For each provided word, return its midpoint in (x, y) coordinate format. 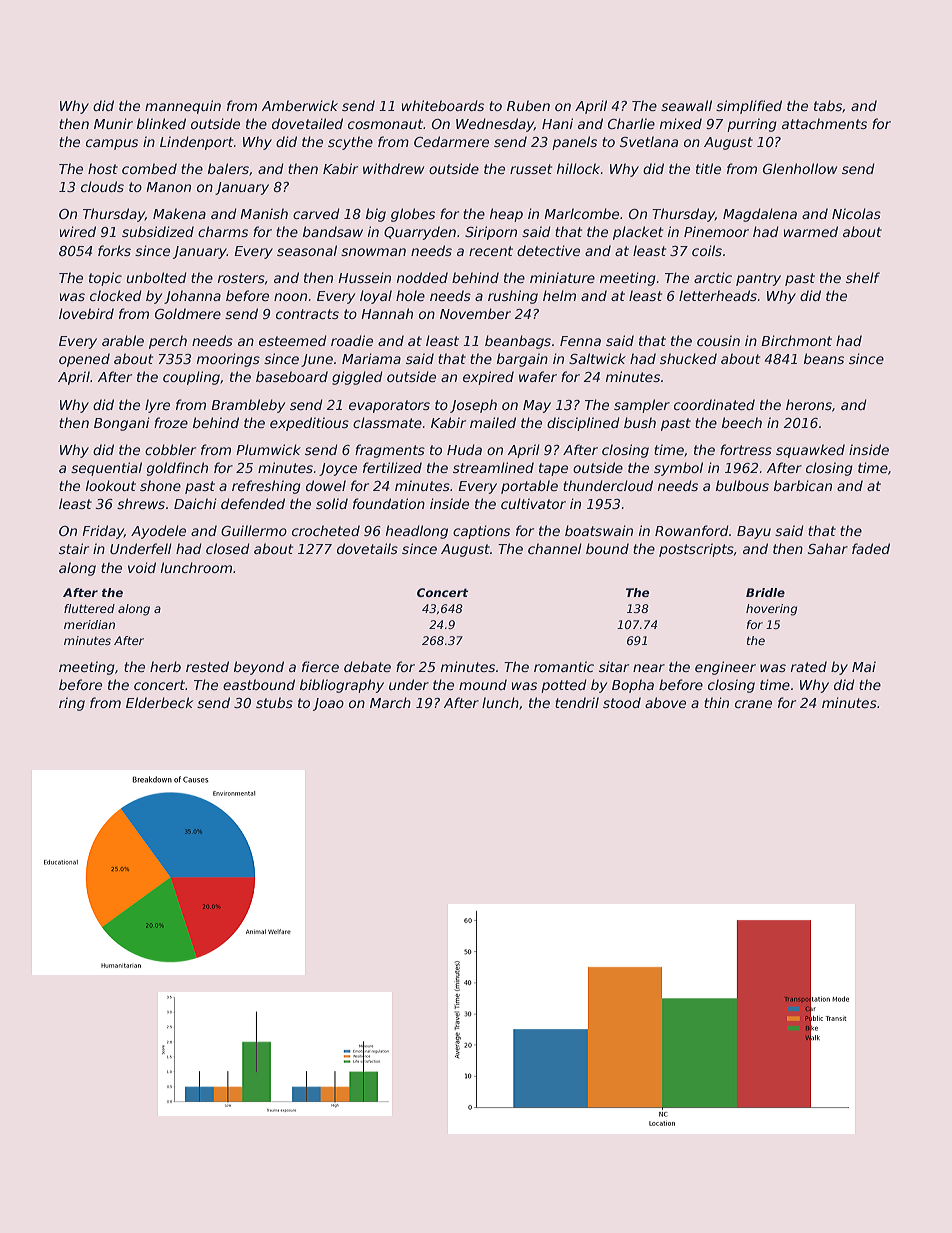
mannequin (183, 107)
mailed (493, 422)
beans (824, 358)
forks (114, 250)
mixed (681, 123)
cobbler (170, 449)
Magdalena (760, 215)
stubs (274, 702)
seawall (686, 105)
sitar (614, 666)
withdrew (393, 168)
